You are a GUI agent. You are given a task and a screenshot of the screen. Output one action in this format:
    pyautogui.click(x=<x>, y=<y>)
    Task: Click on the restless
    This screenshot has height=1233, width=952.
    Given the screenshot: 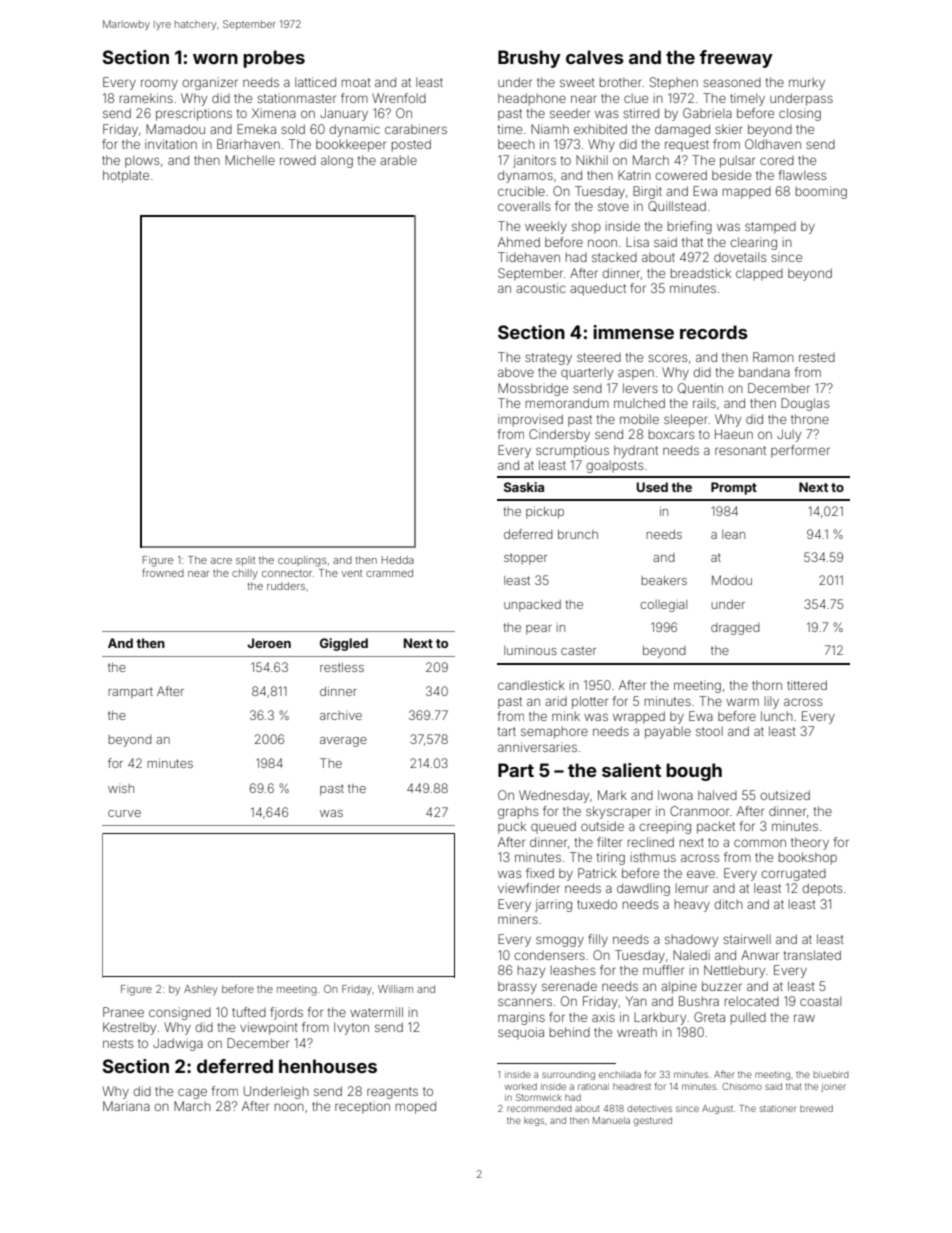 What is the action you would take?
    pyautogui.click(x=342, y=667)
